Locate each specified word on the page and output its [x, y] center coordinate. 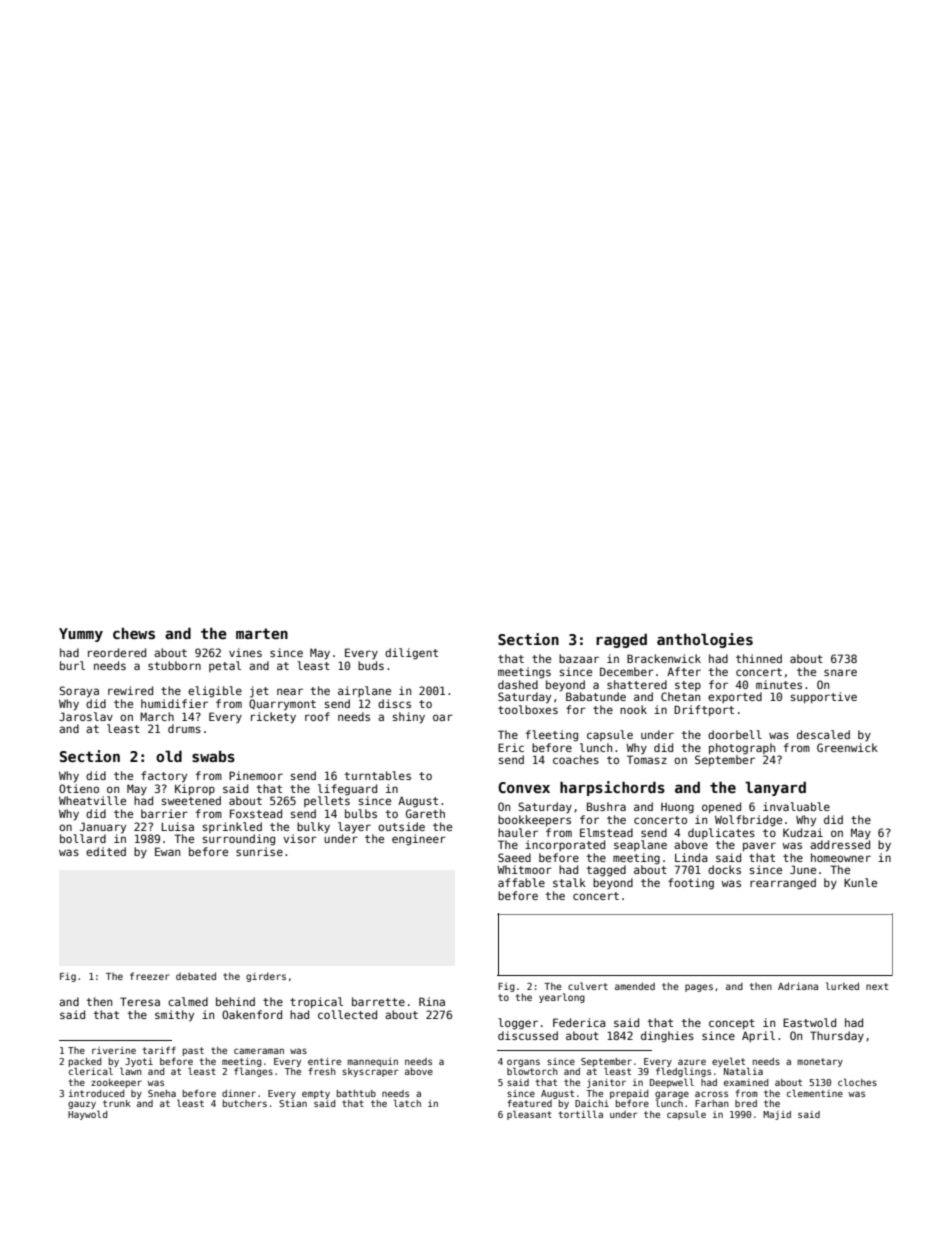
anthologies [705, 640]
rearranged [783, 884]
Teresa [140, 1001]
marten [262, 633]
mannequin [372, 1062]
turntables [378, 775]
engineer [419, 840]
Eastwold [809, 1022]
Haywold [87, 1115]
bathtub [356, 1093]
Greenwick [847, 747]
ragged [621, 640]
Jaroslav [86, 716]
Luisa [178, 826]
